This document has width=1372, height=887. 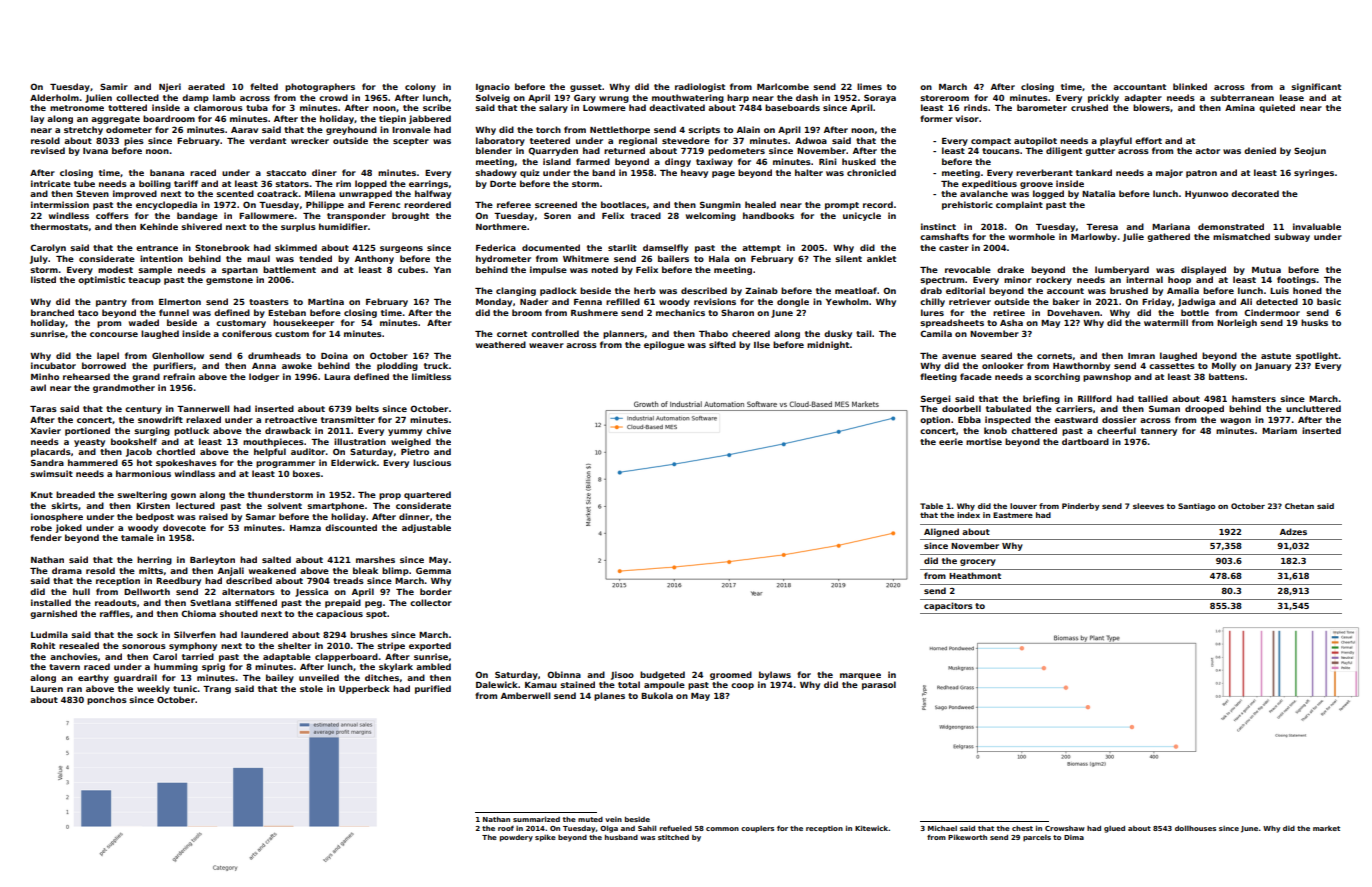 I want to click on refilled, so click(x=623, y=301).
